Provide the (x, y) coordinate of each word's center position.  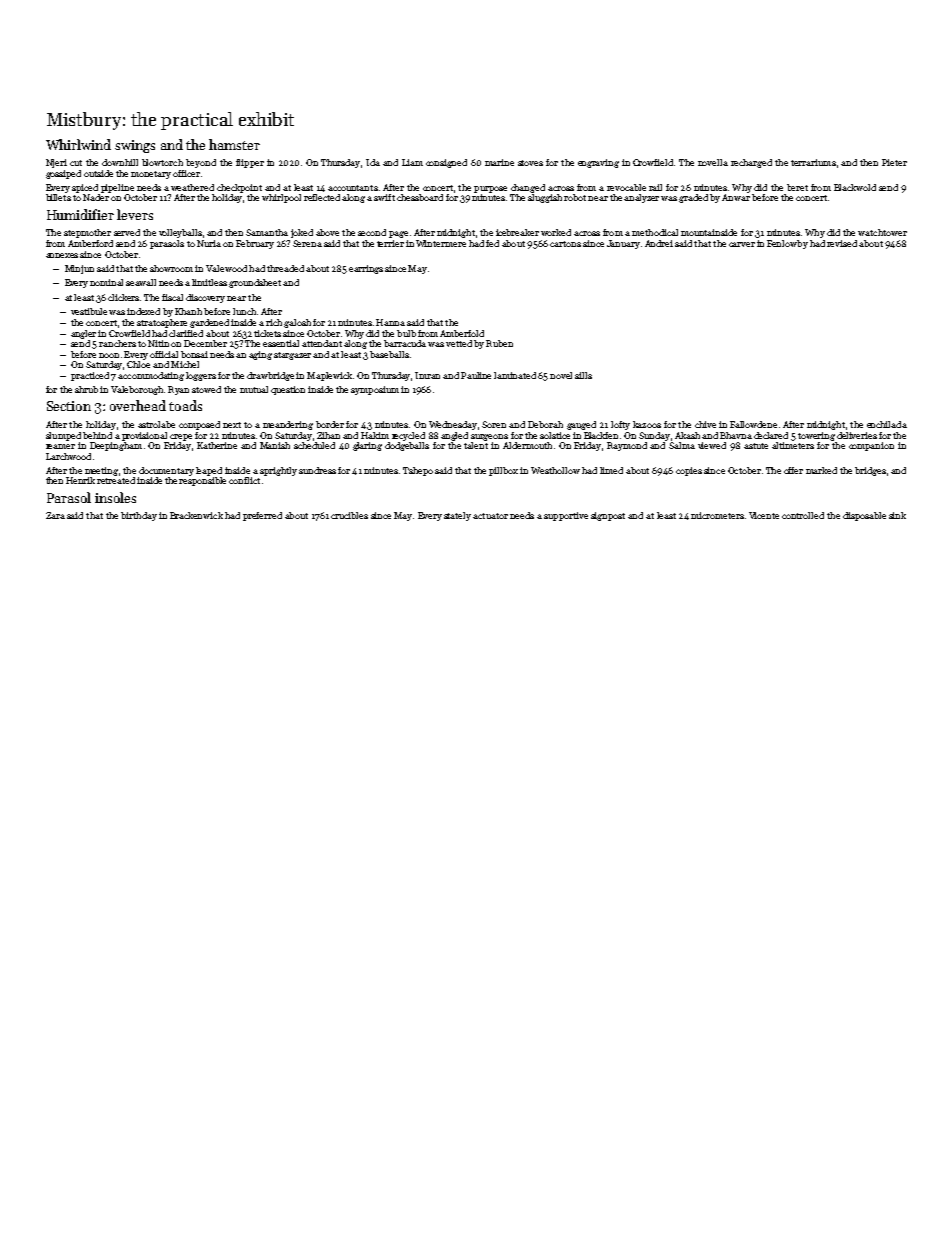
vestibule (89, 311)
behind (97, 435)
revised (842, 243)
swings (135, 146)
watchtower (882, 232)
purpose (490, 189)
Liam (412, 162)
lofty (620, 425)
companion (871, 446)
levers (135, 214)
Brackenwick (196, 515)
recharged (751, 163)
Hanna (390, 322)
